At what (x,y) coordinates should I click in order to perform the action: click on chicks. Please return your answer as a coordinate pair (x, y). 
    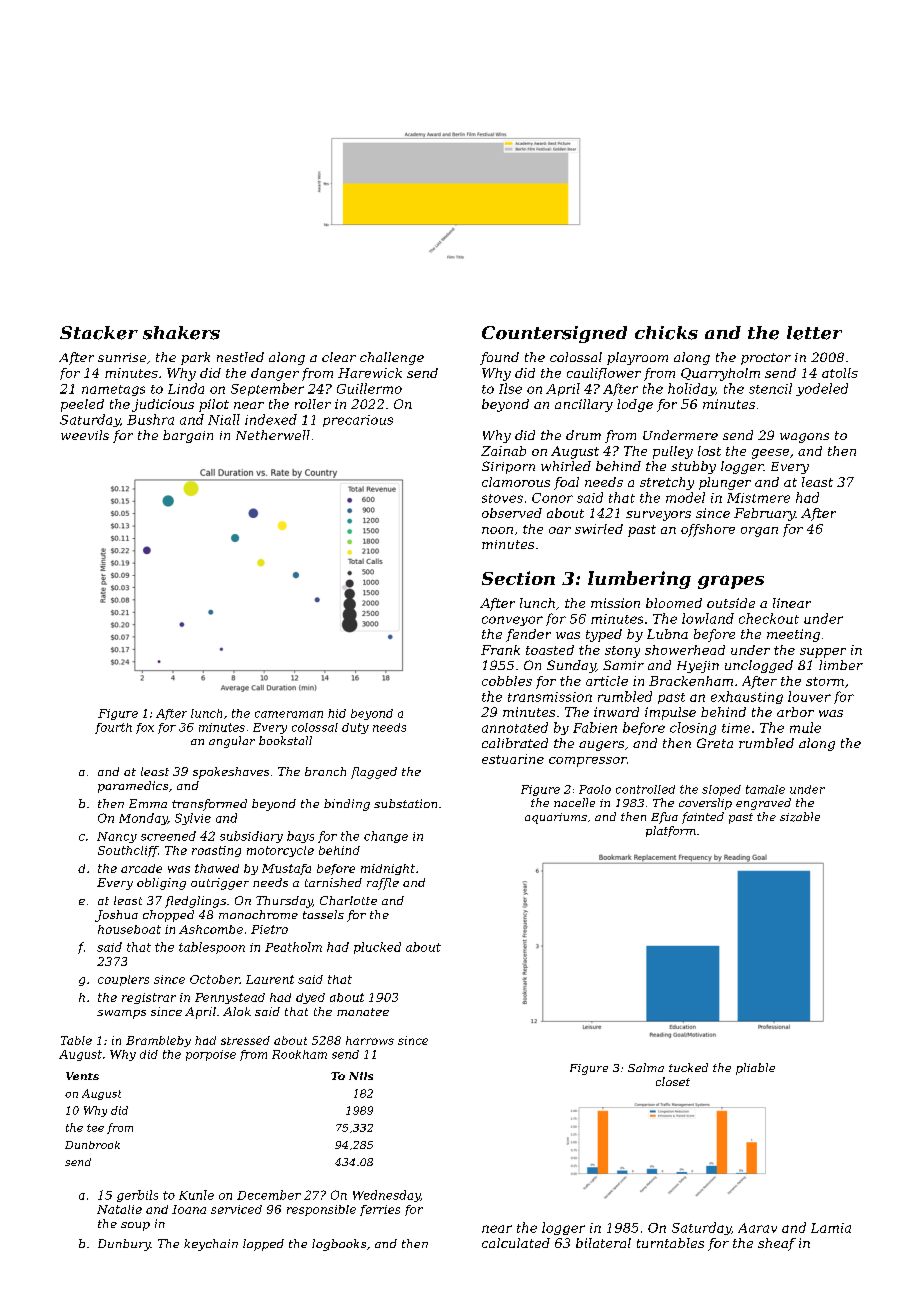
    Looking at the image, I should click on (666, 333).
